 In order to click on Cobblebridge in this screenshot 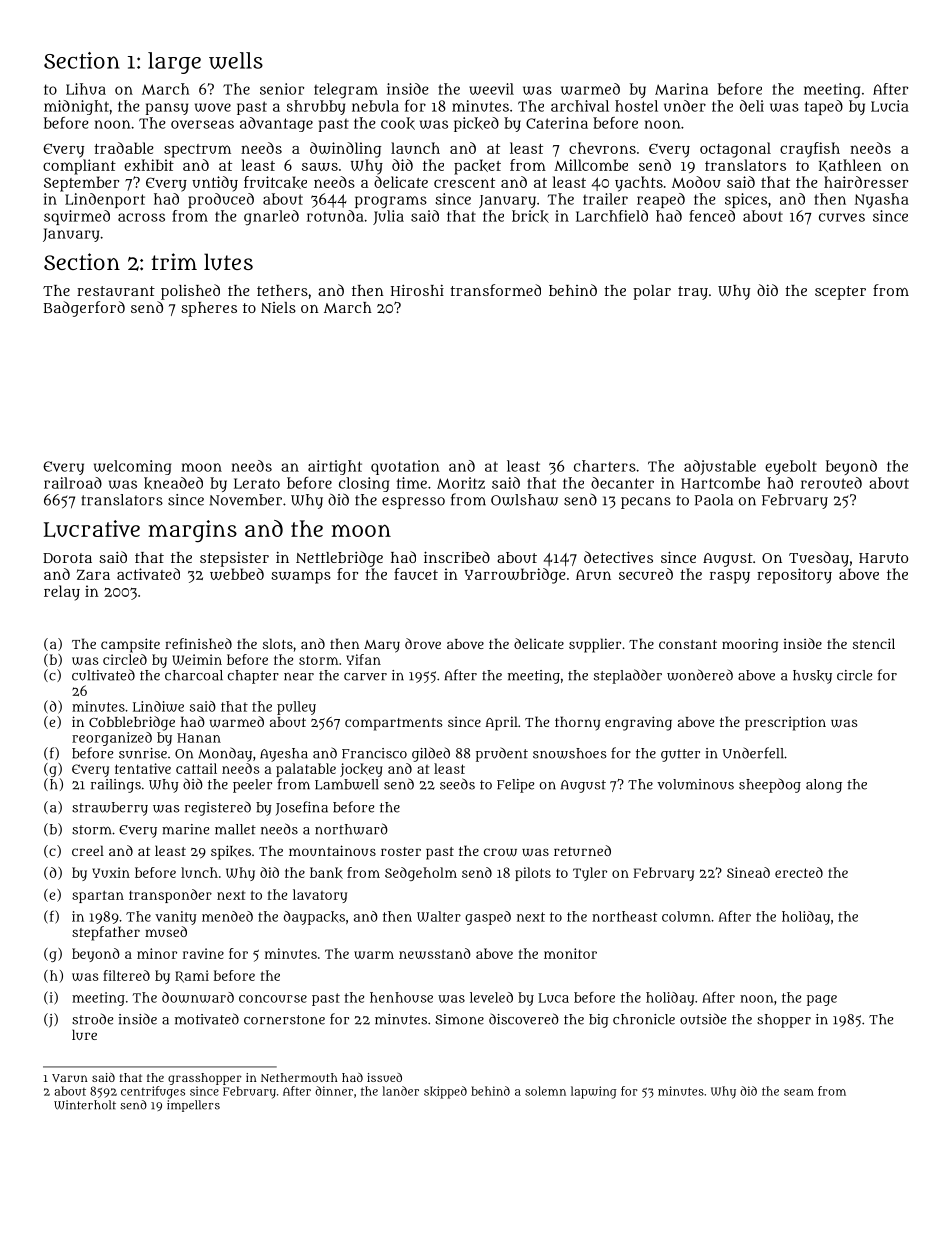, I will do `click(132, 723)`.
